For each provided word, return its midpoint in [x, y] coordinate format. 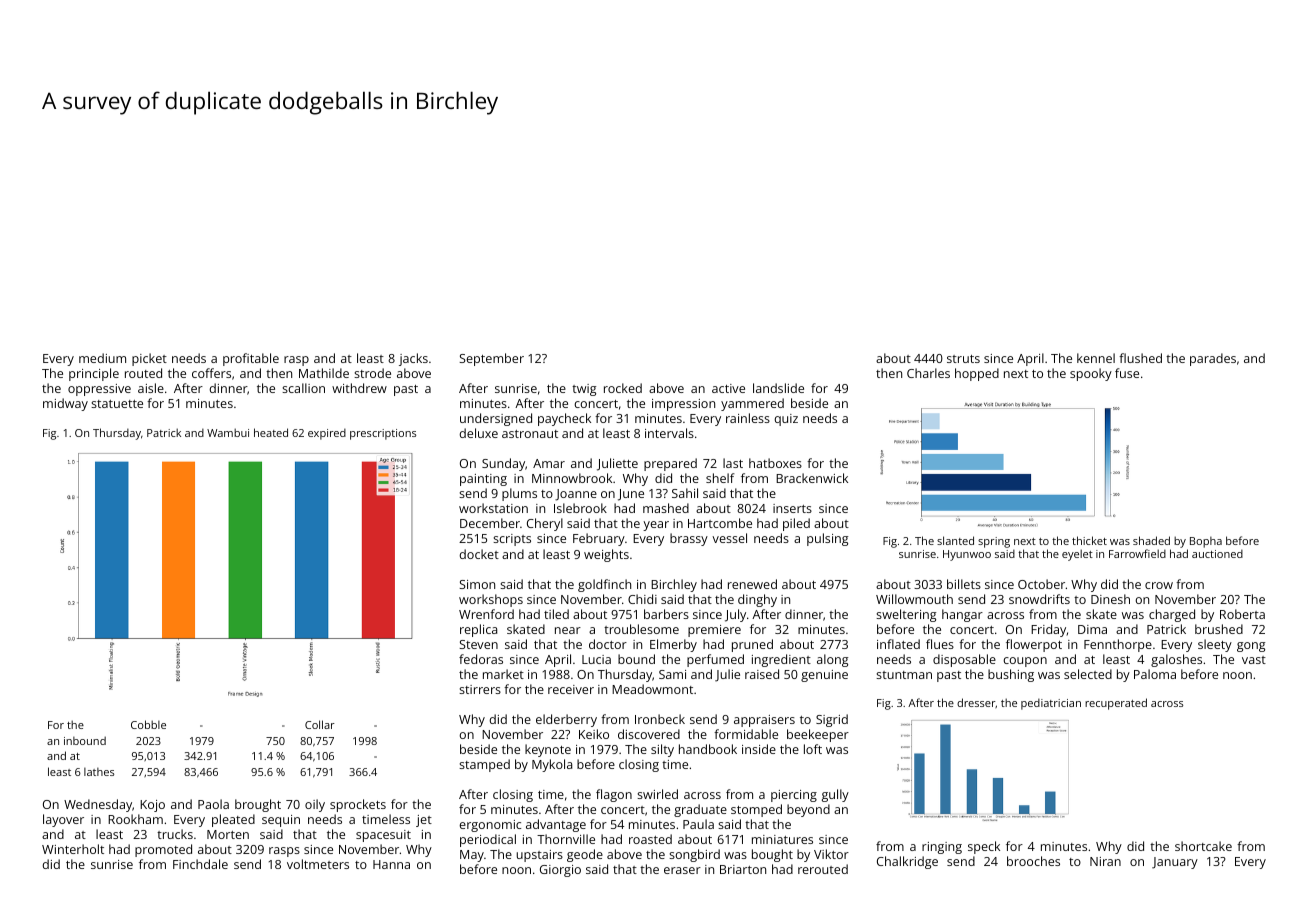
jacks [413, 359]
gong [1251, 647]
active [728, 388]
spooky [1091, 374]
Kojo [152, 806]
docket [479, 554]
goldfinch [604, 585]
